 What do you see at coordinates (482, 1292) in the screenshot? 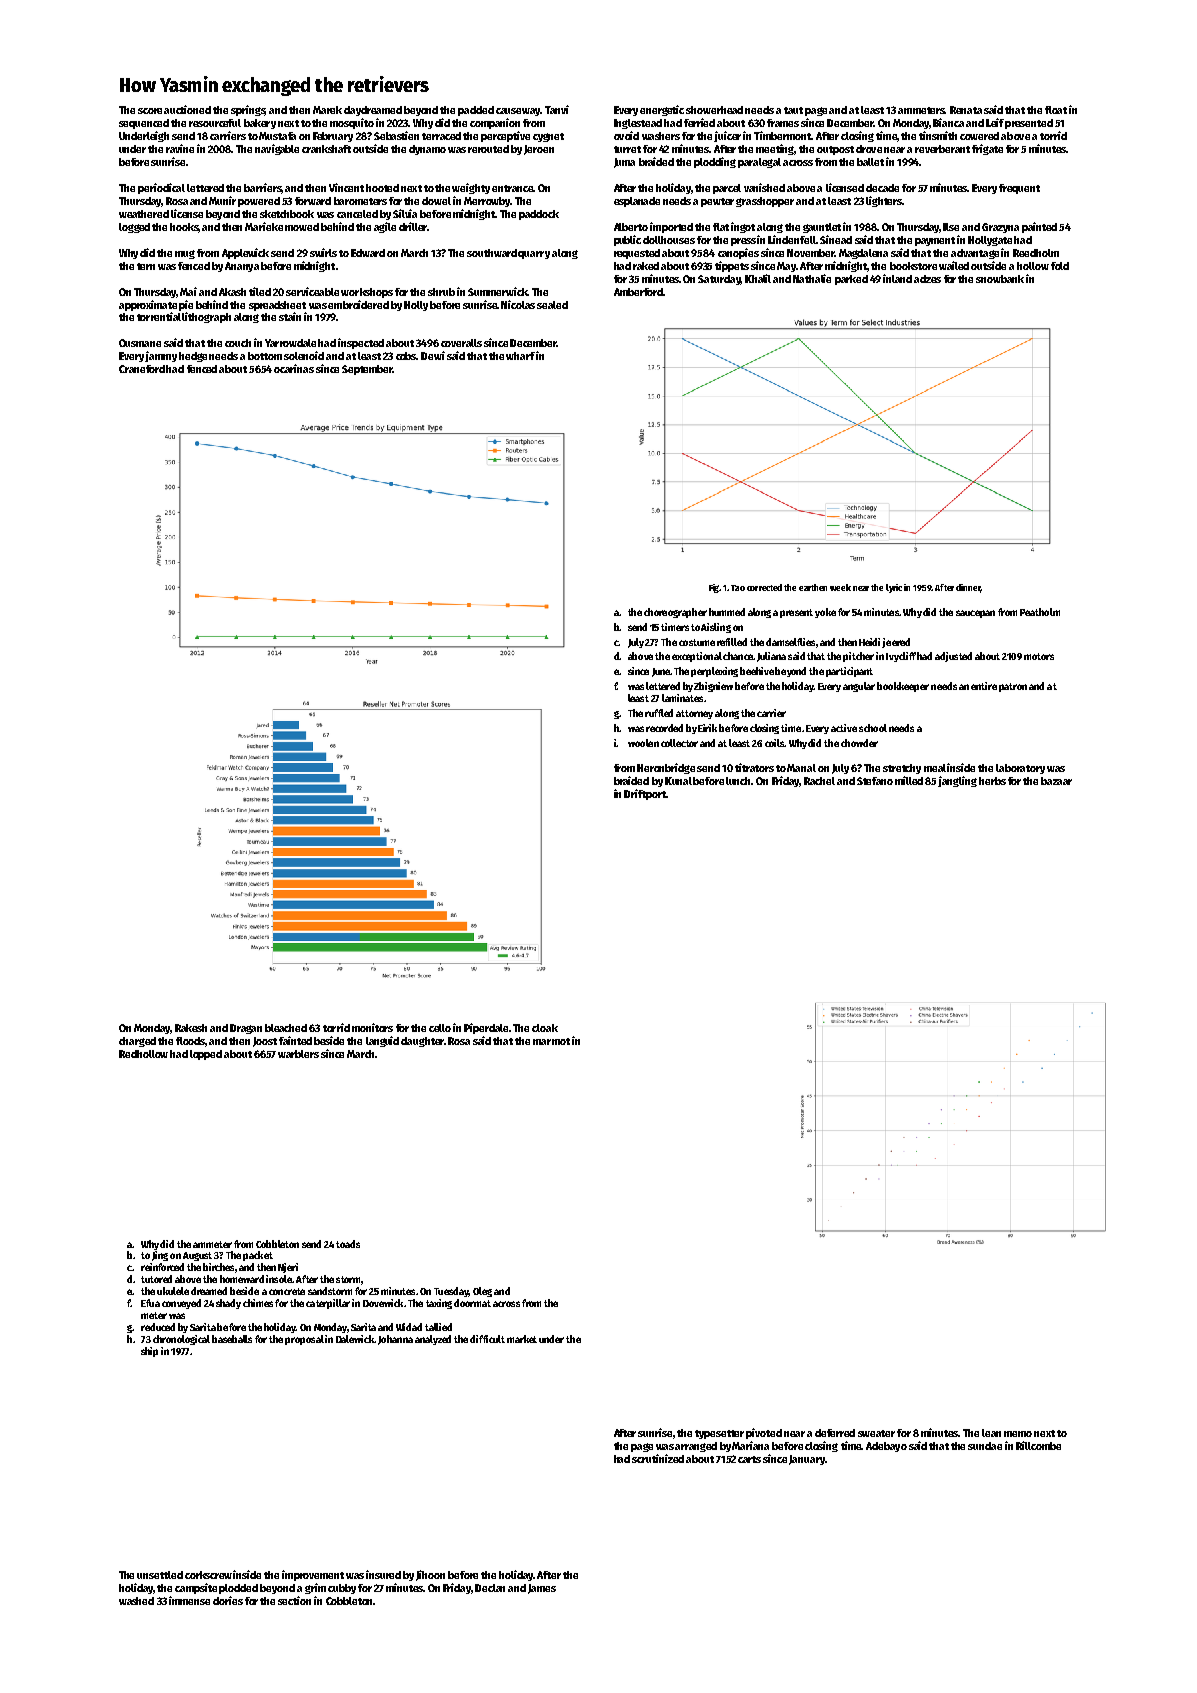
I see `Oleg` at bounding box center [482, 1292].
